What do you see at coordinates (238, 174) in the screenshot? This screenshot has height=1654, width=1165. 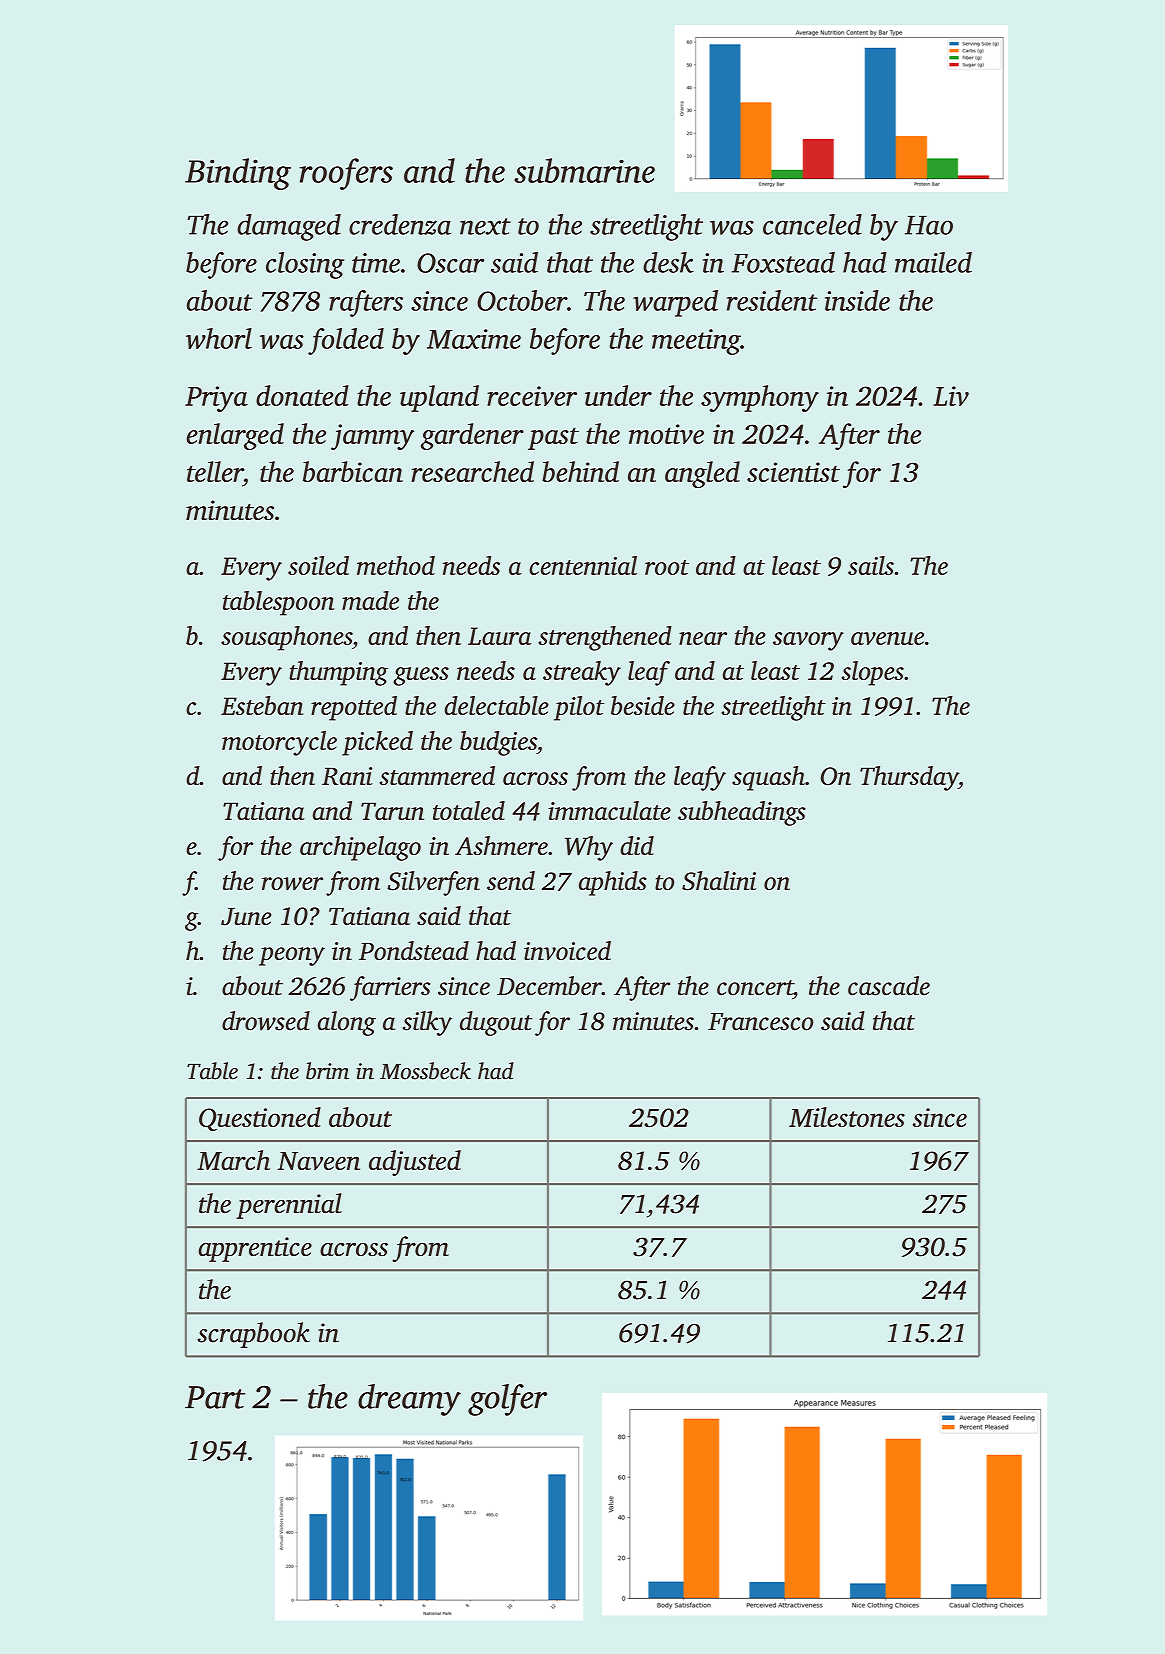 I see `Binding` at bounding box center [238, 174].
